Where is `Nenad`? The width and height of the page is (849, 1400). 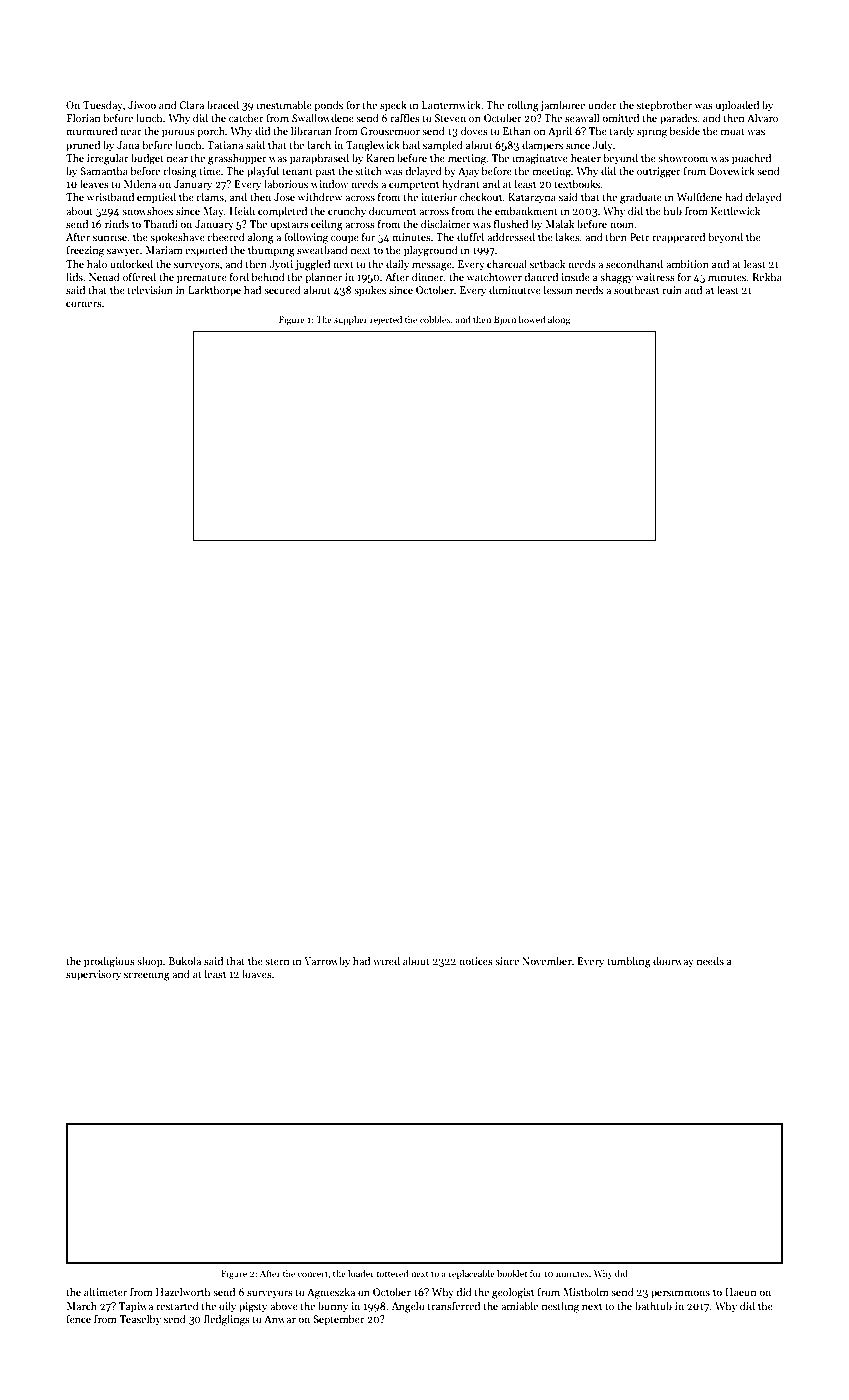
Nenad is located at coordinates (104, 276).
